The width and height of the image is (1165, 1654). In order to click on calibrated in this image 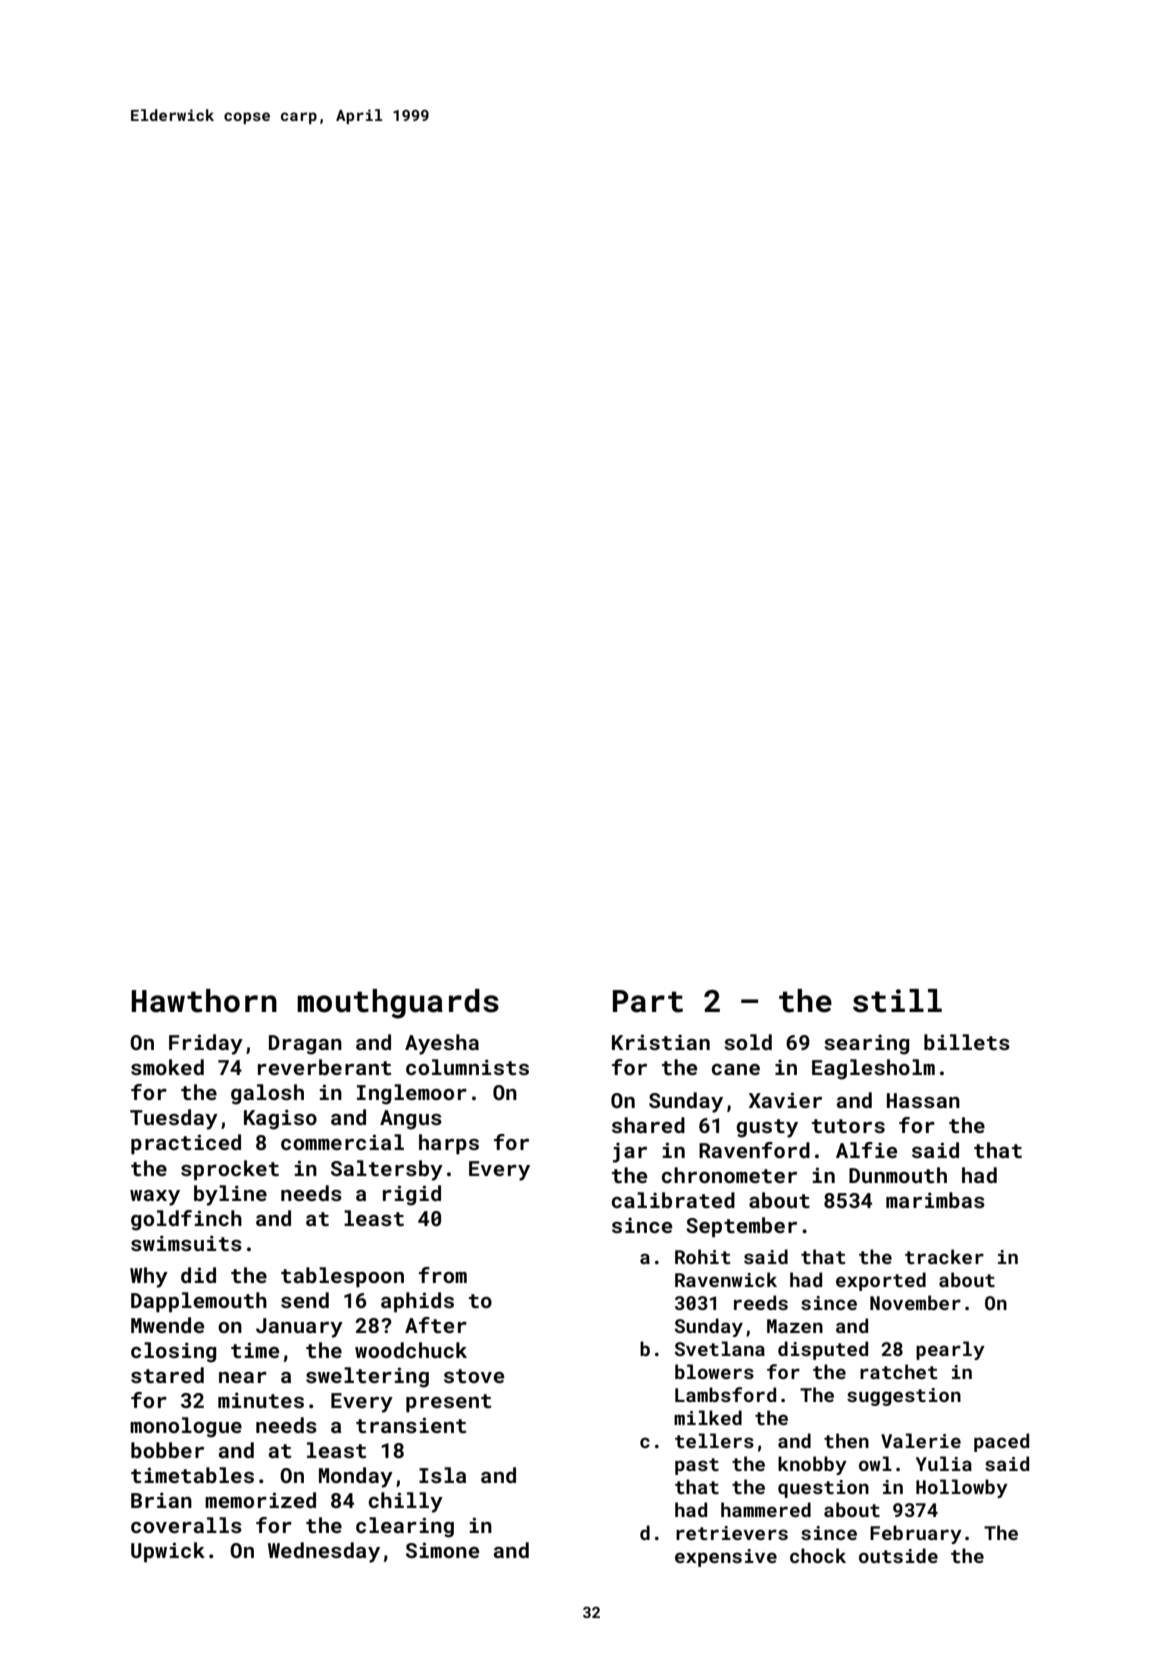, I will do `click(673, 1200)`.
